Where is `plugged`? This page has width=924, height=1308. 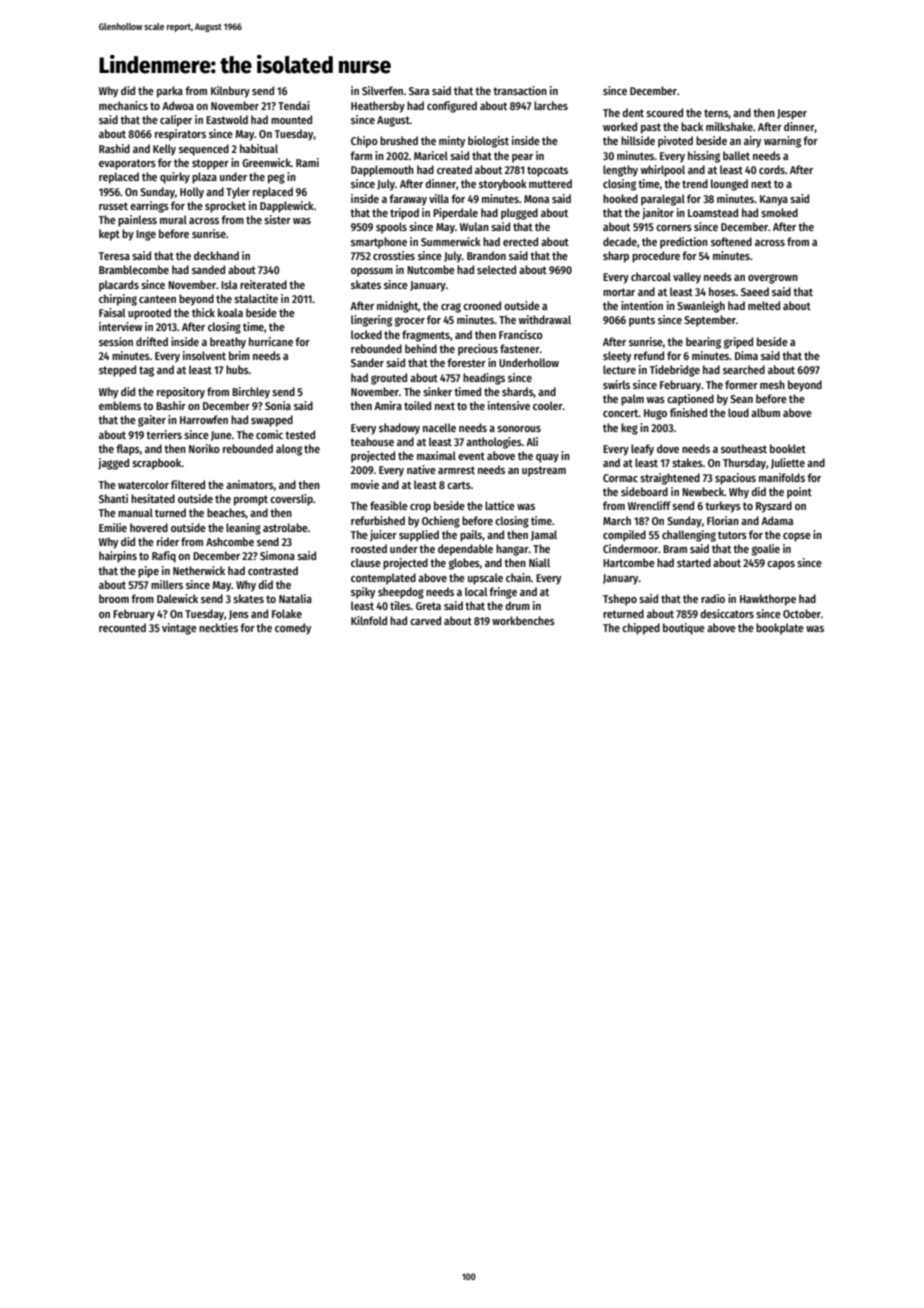
plugged is located at coordinates (519, 214).
